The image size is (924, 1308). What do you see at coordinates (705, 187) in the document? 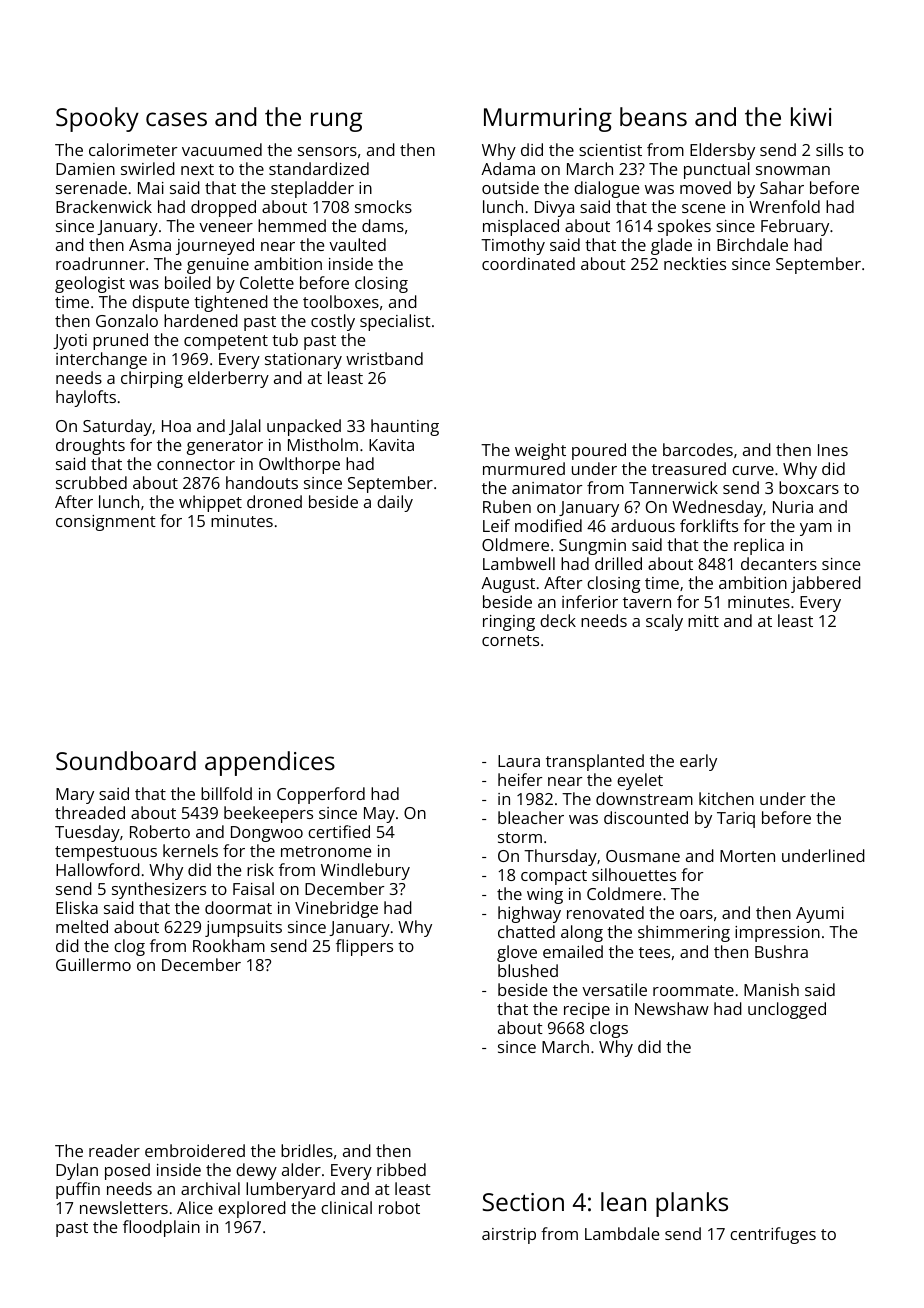
I see `moved` at bounding box center [705, 187].
